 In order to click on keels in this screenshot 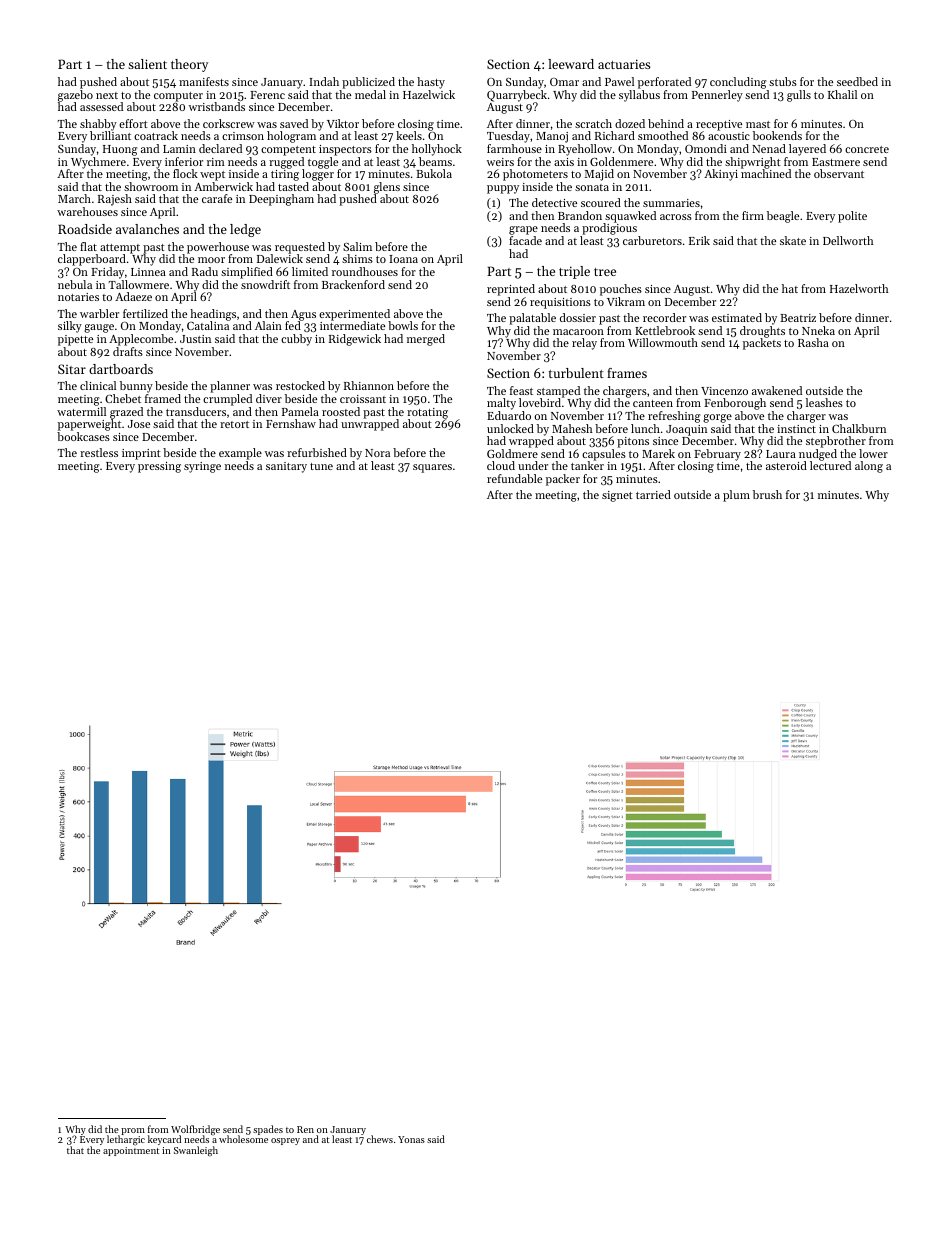, I will do `click(409, 135)`.
